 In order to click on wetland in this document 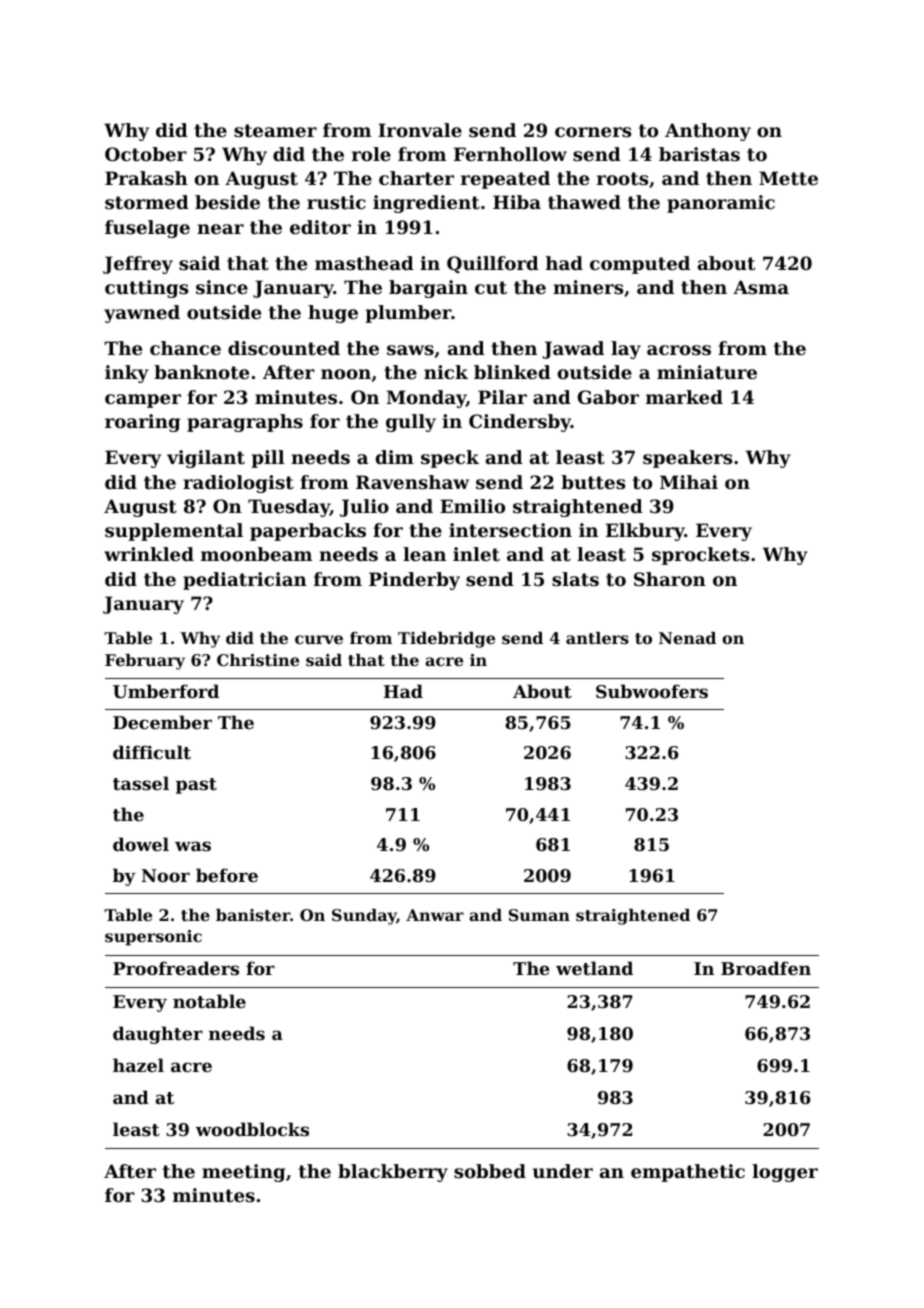, I will do `click(594, 968)`.
